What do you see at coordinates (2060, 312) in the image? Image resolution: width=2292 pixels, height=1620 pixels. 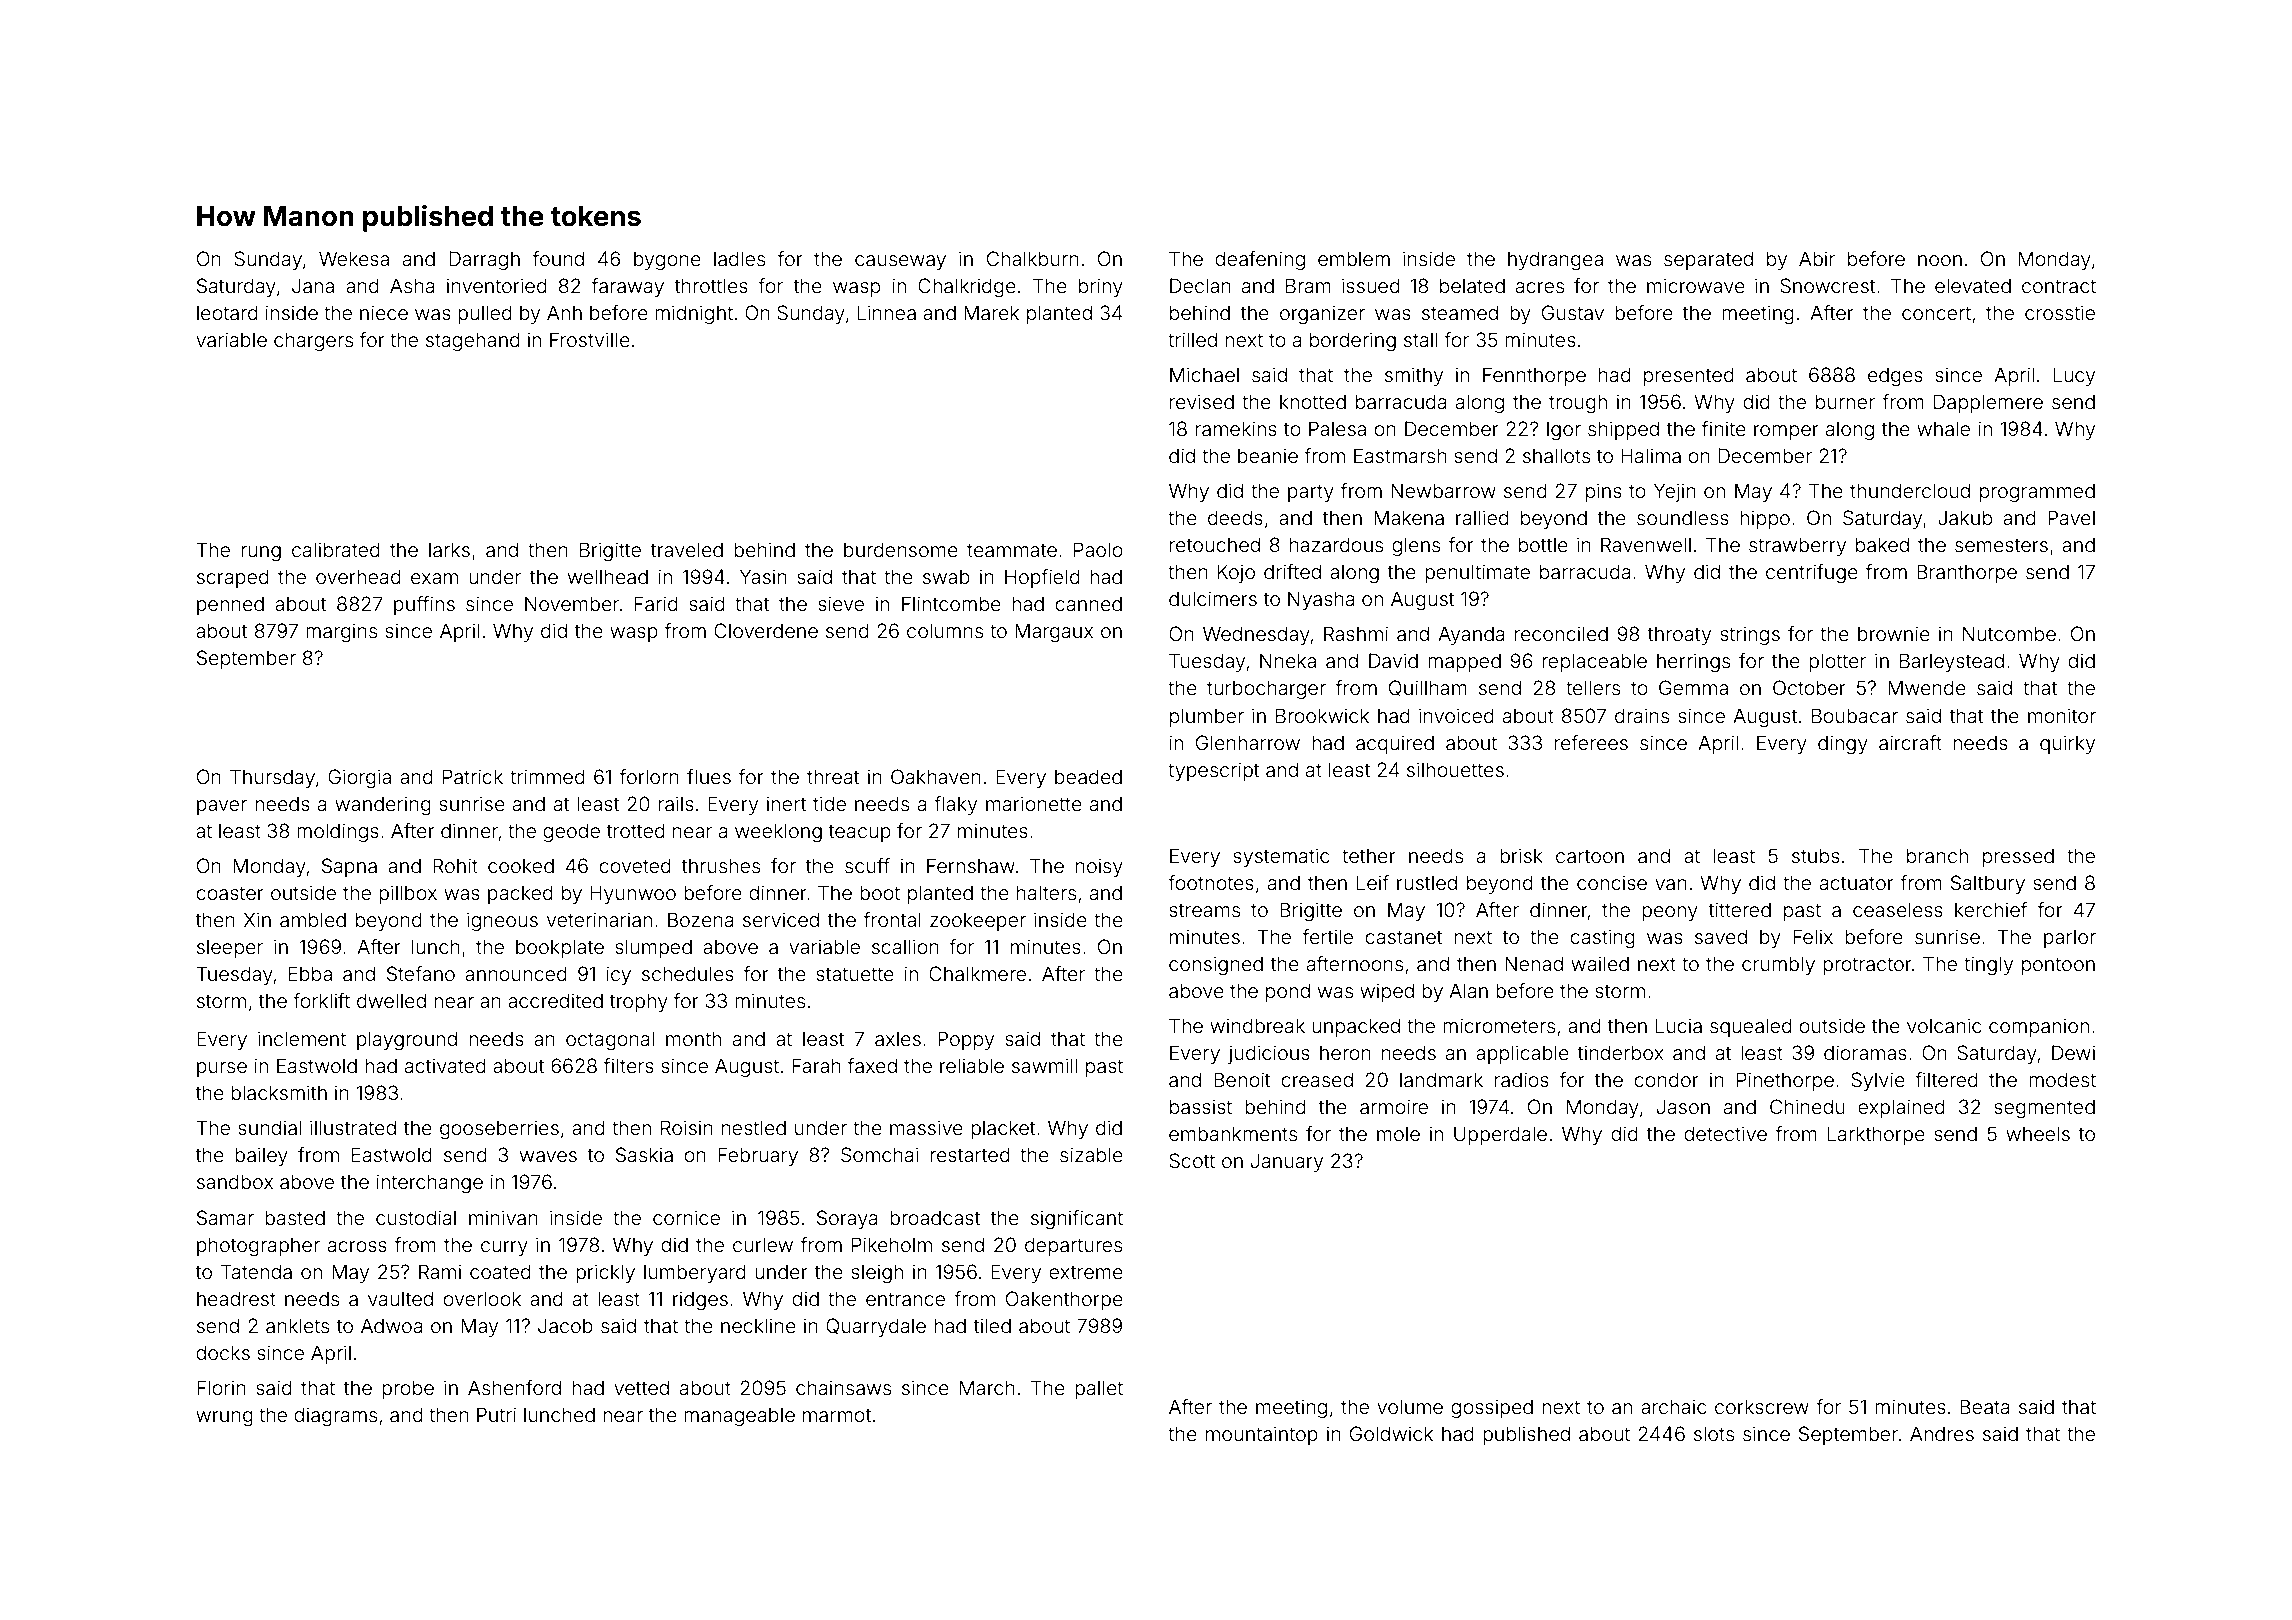 I see `crosstie` at bounding box center [2060, 312].
